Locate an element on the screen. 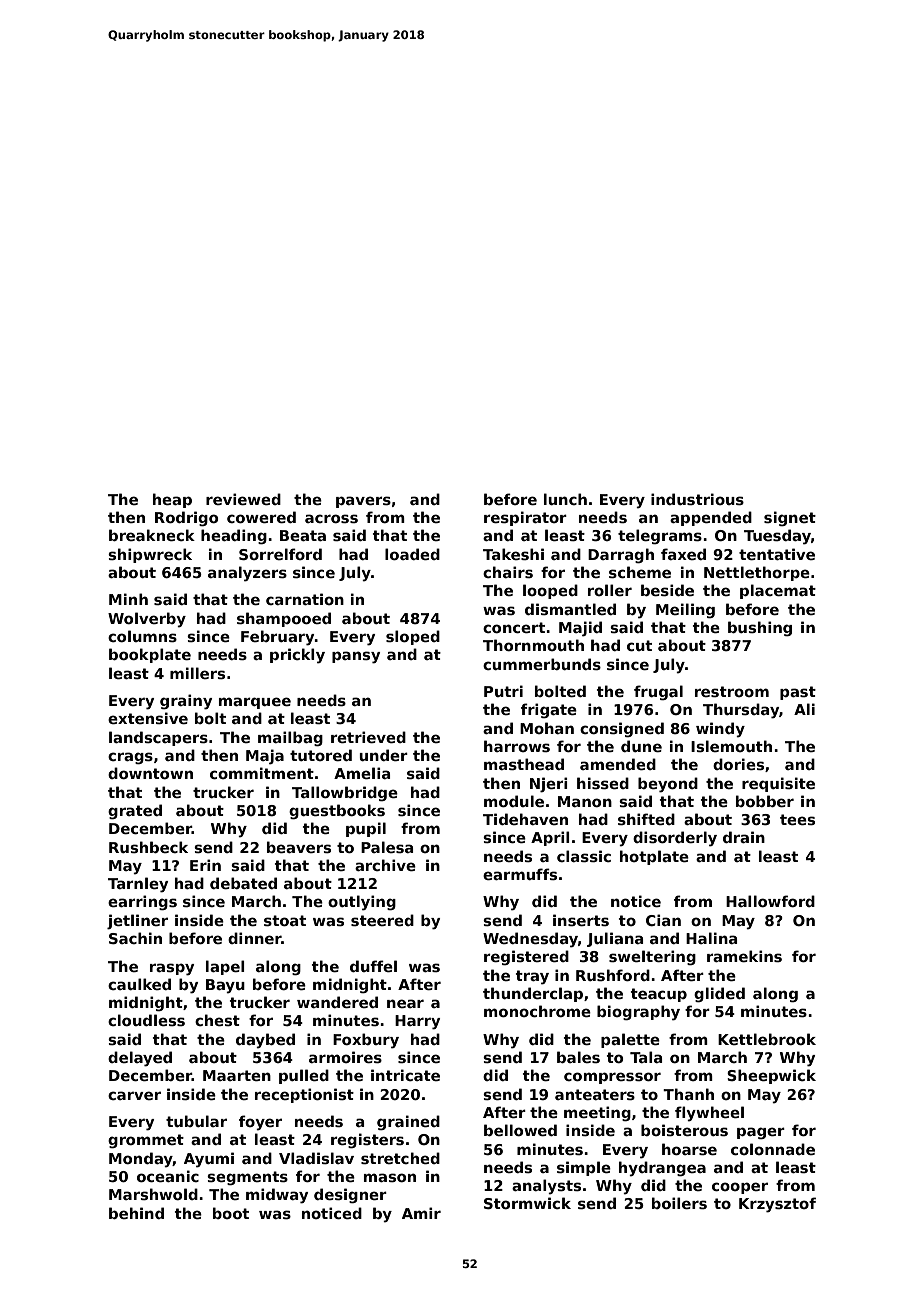  lunch is located at coordinates (565, 499).
